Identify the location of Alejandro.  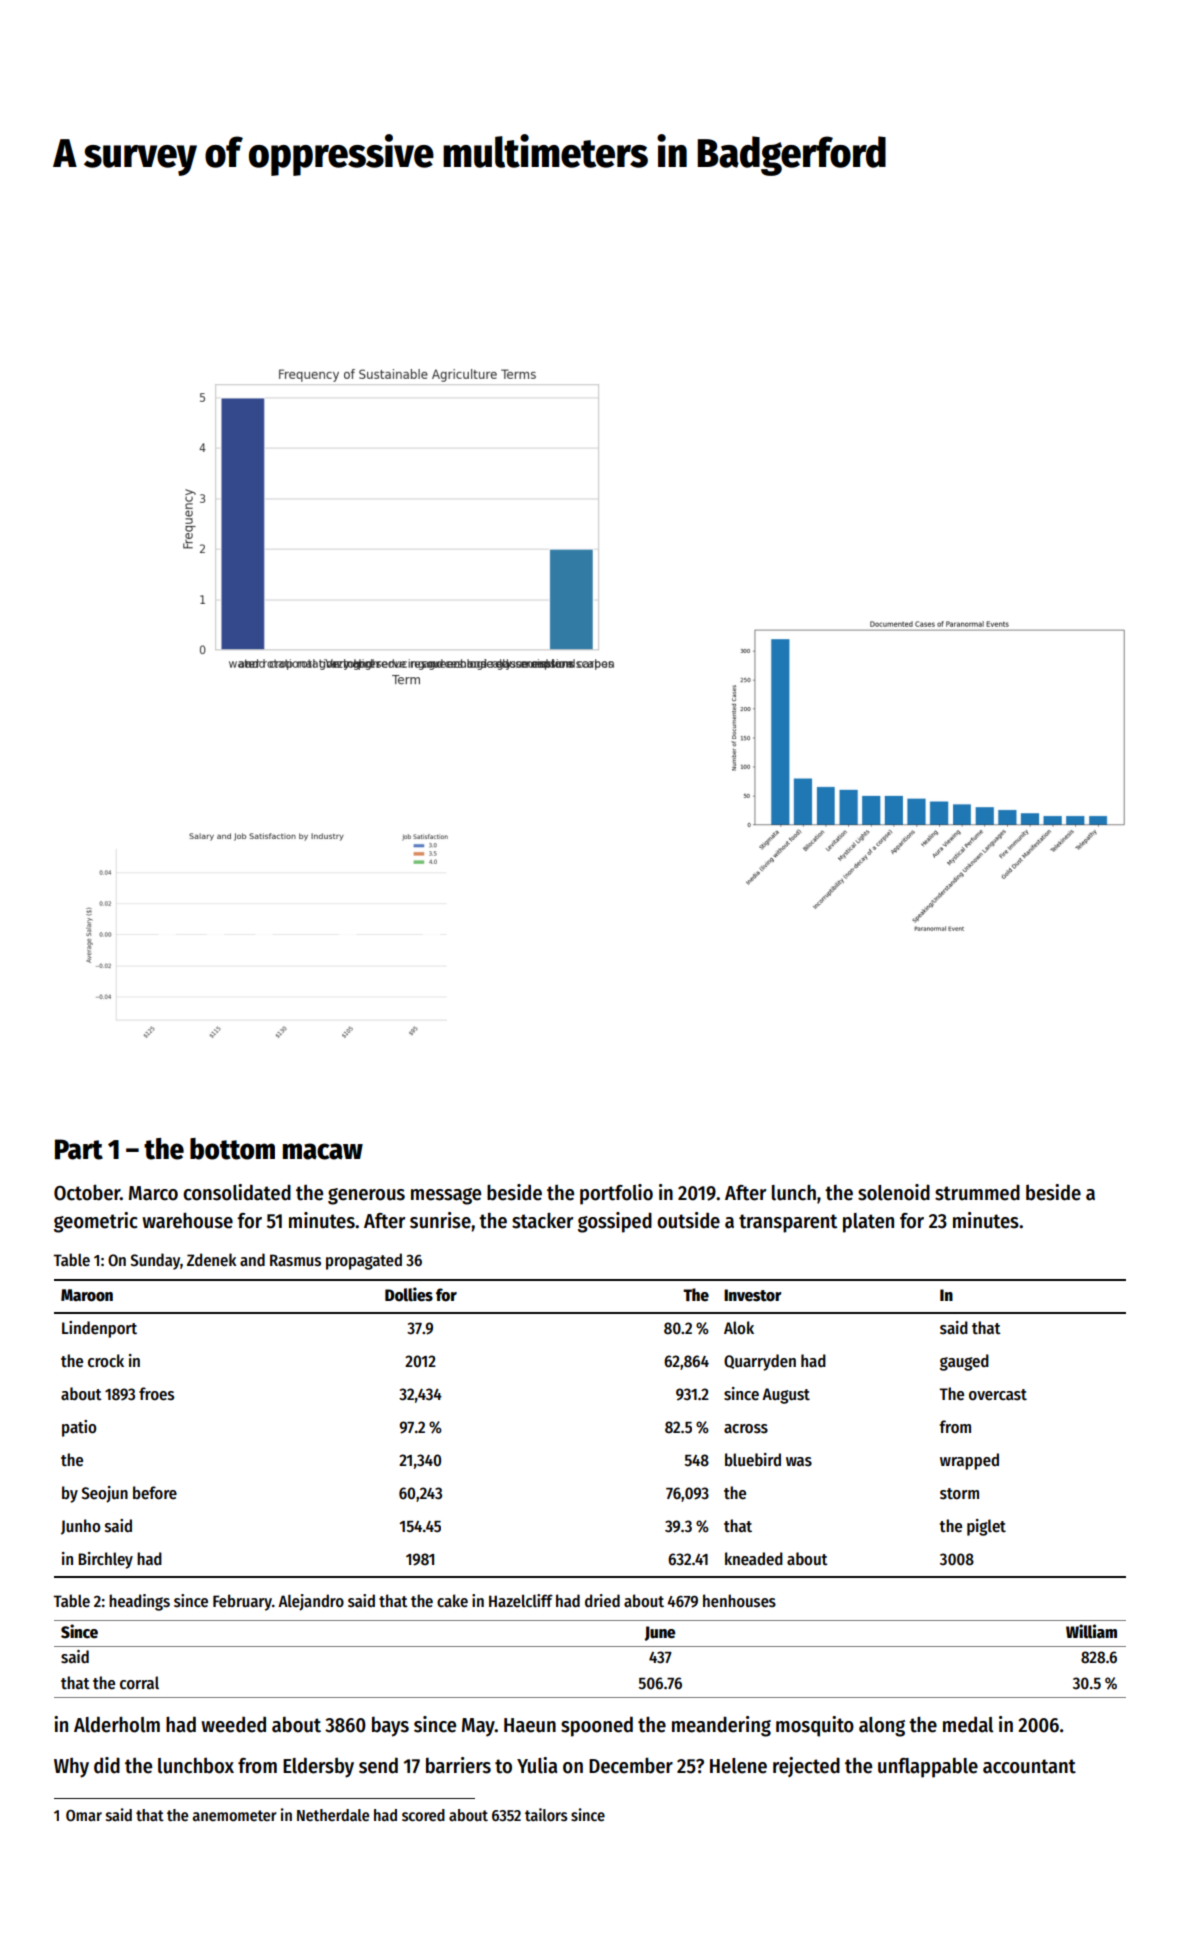
(311, 1602).
